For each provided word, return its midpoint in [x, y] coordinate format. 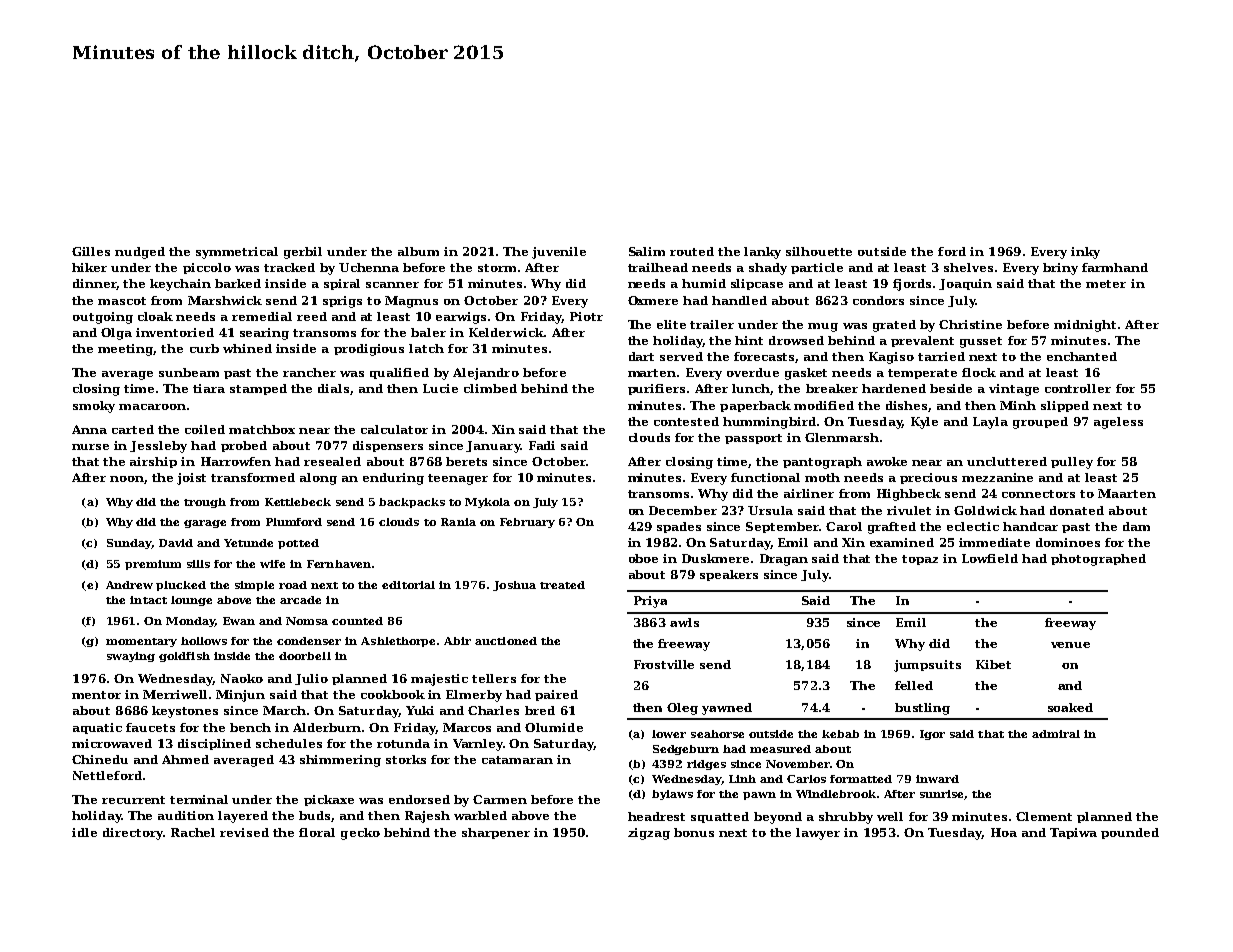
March [284, 710]
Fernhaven [339, 564]
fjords [912, 285]
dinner [95, 284]
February [527, 523]
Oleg [682, 709]
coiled [205, 429]
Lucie [440, 388]
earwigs [461, 318]
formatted [861, 779]
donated [1077, 510]
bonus [694, 832]
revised [244, 832]
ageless [1118, 423]
